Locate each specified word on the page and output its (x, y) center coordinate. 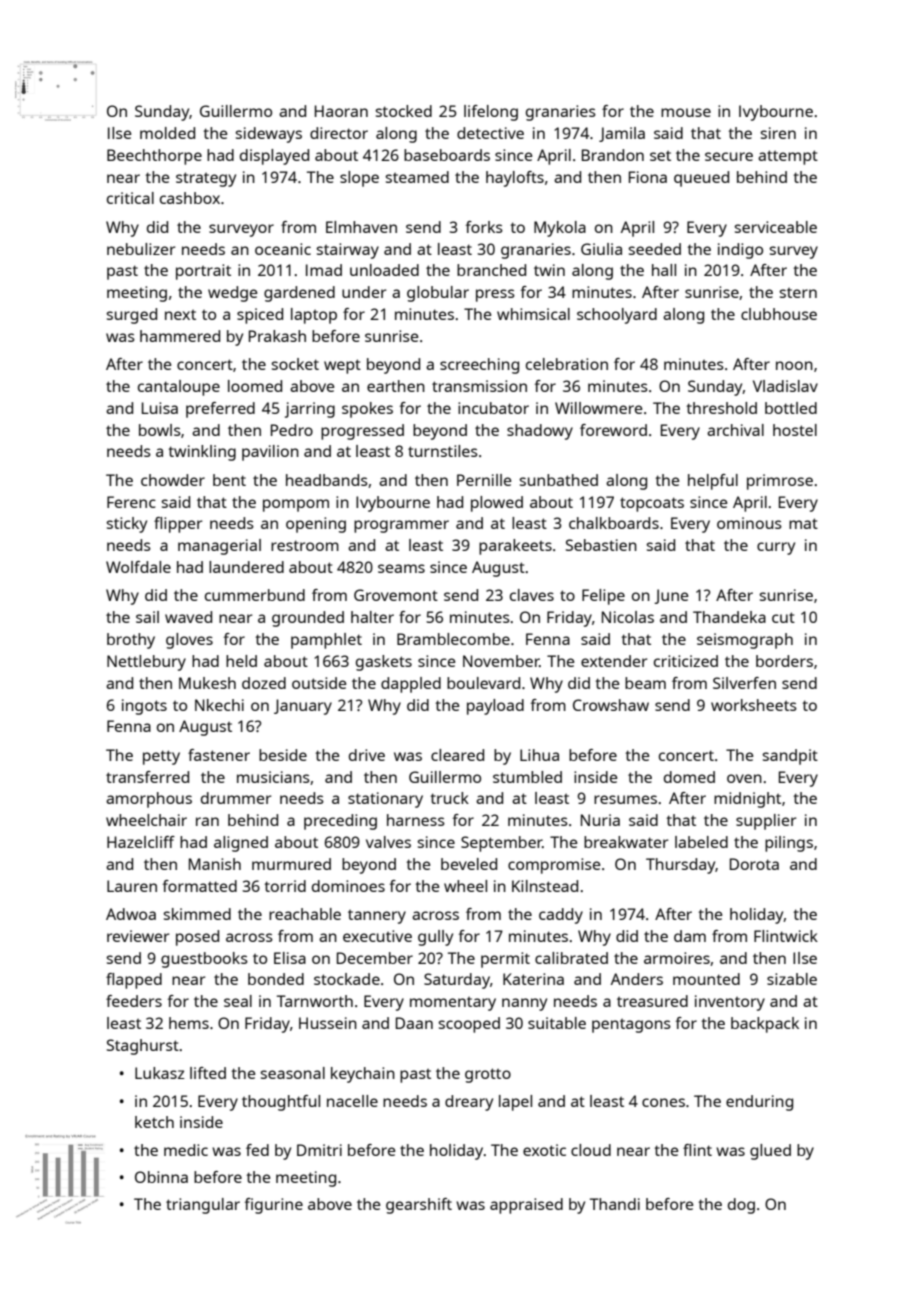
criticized (686, 661)
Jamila (622, 134)
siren (778, 133)
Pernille (484, 480)
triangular (203, 1206)
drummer (236, 798)
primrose (780, 482)
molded (167, 133)
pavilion (270, 453)
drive (367, 755)
